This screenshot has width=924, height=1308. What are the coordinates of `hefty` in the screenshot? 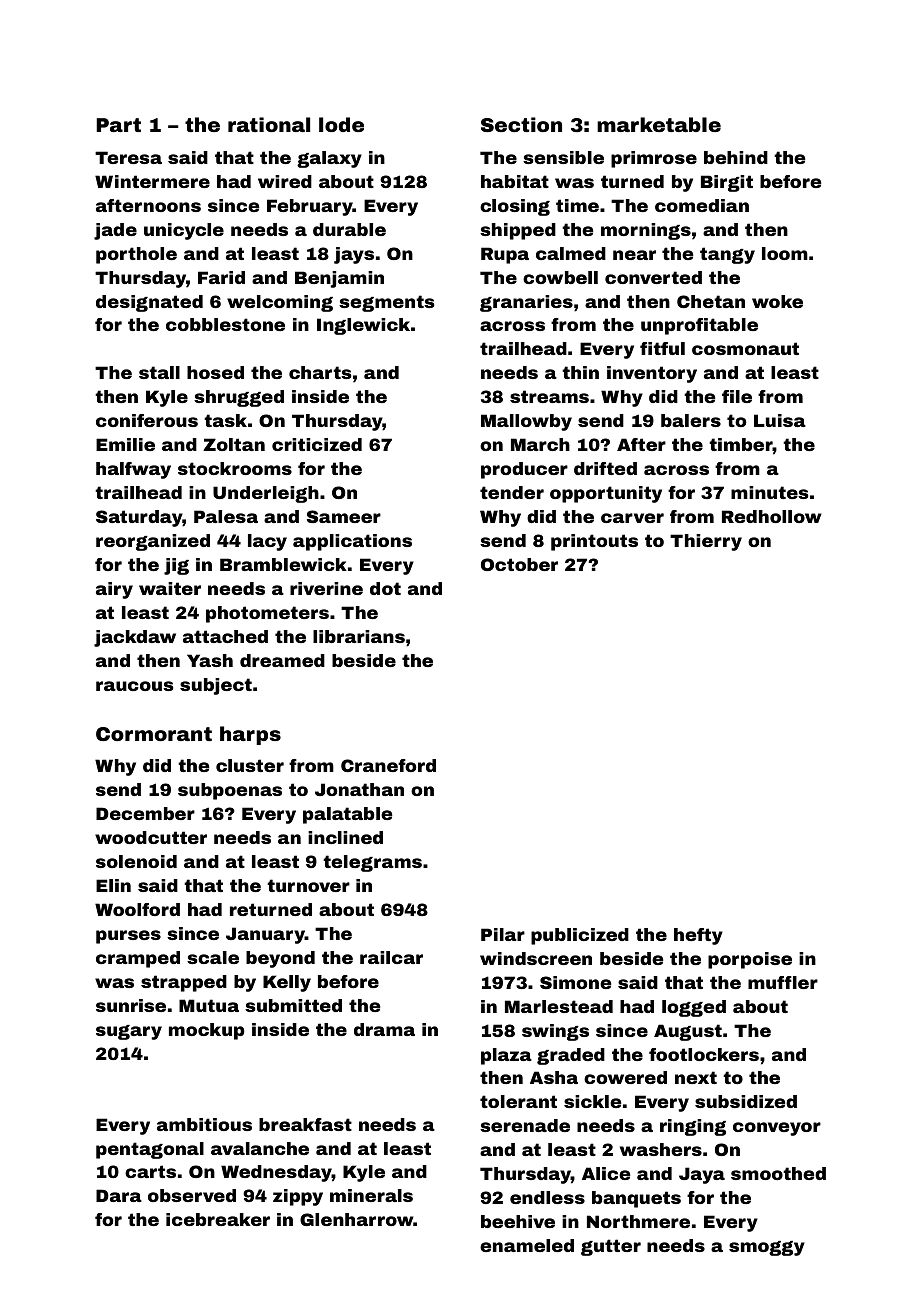 It's located at (698, 936).
